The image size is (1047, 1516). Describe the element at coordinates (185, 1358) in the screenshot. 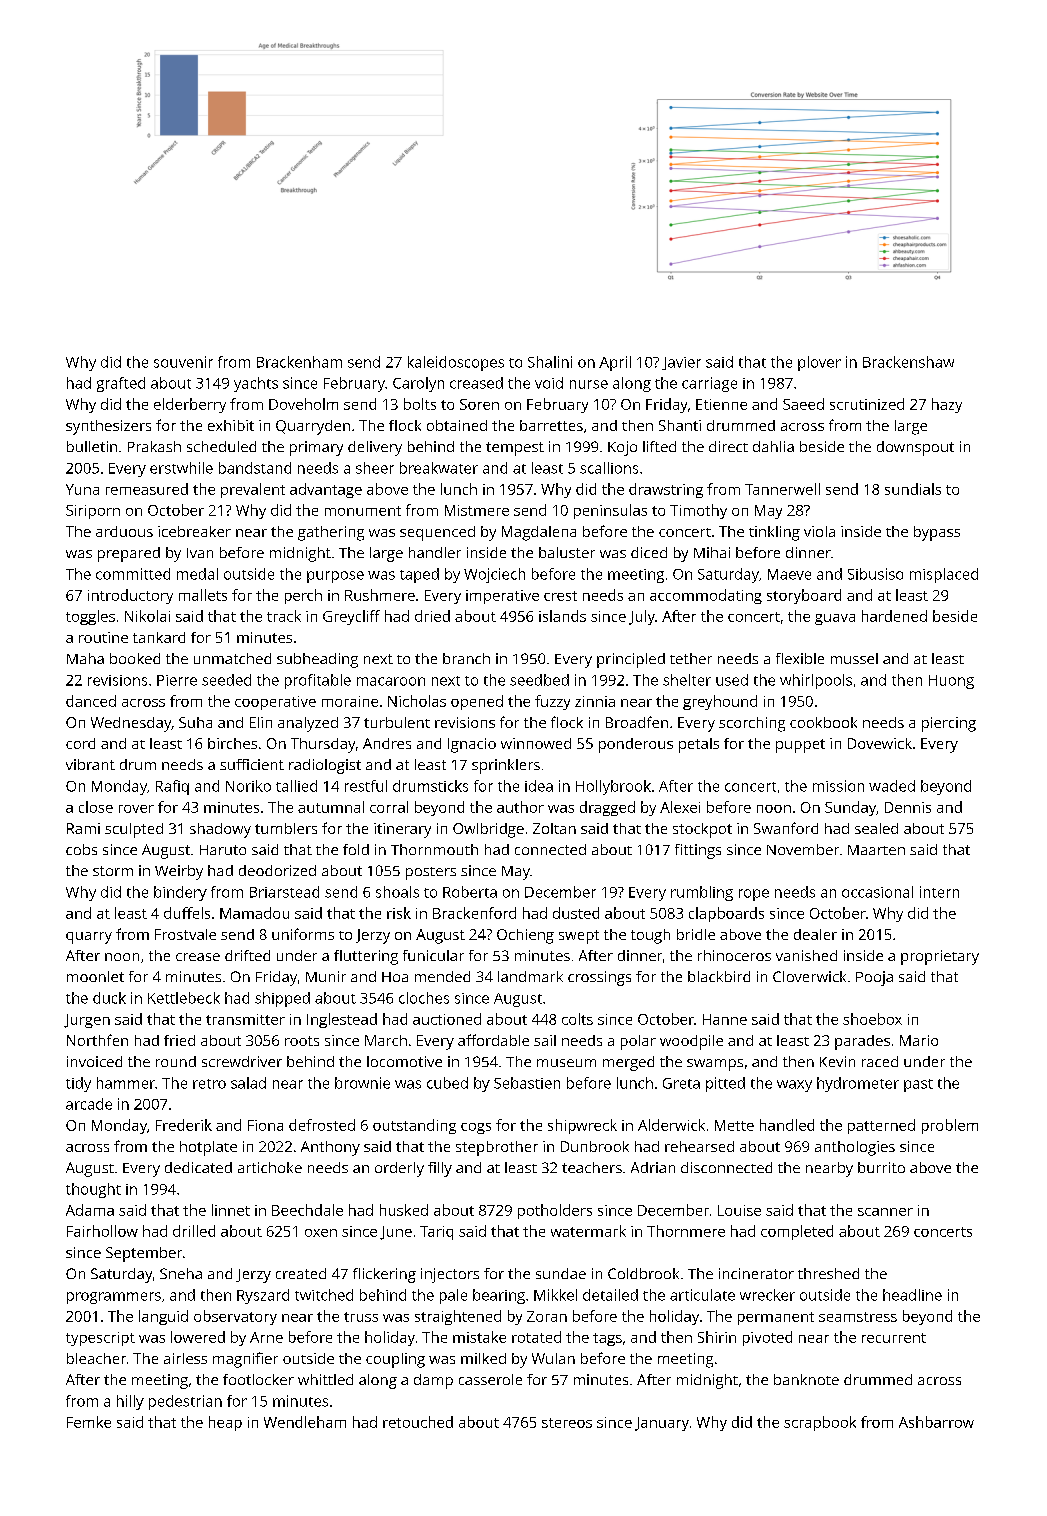

I see `airless` at that location.
